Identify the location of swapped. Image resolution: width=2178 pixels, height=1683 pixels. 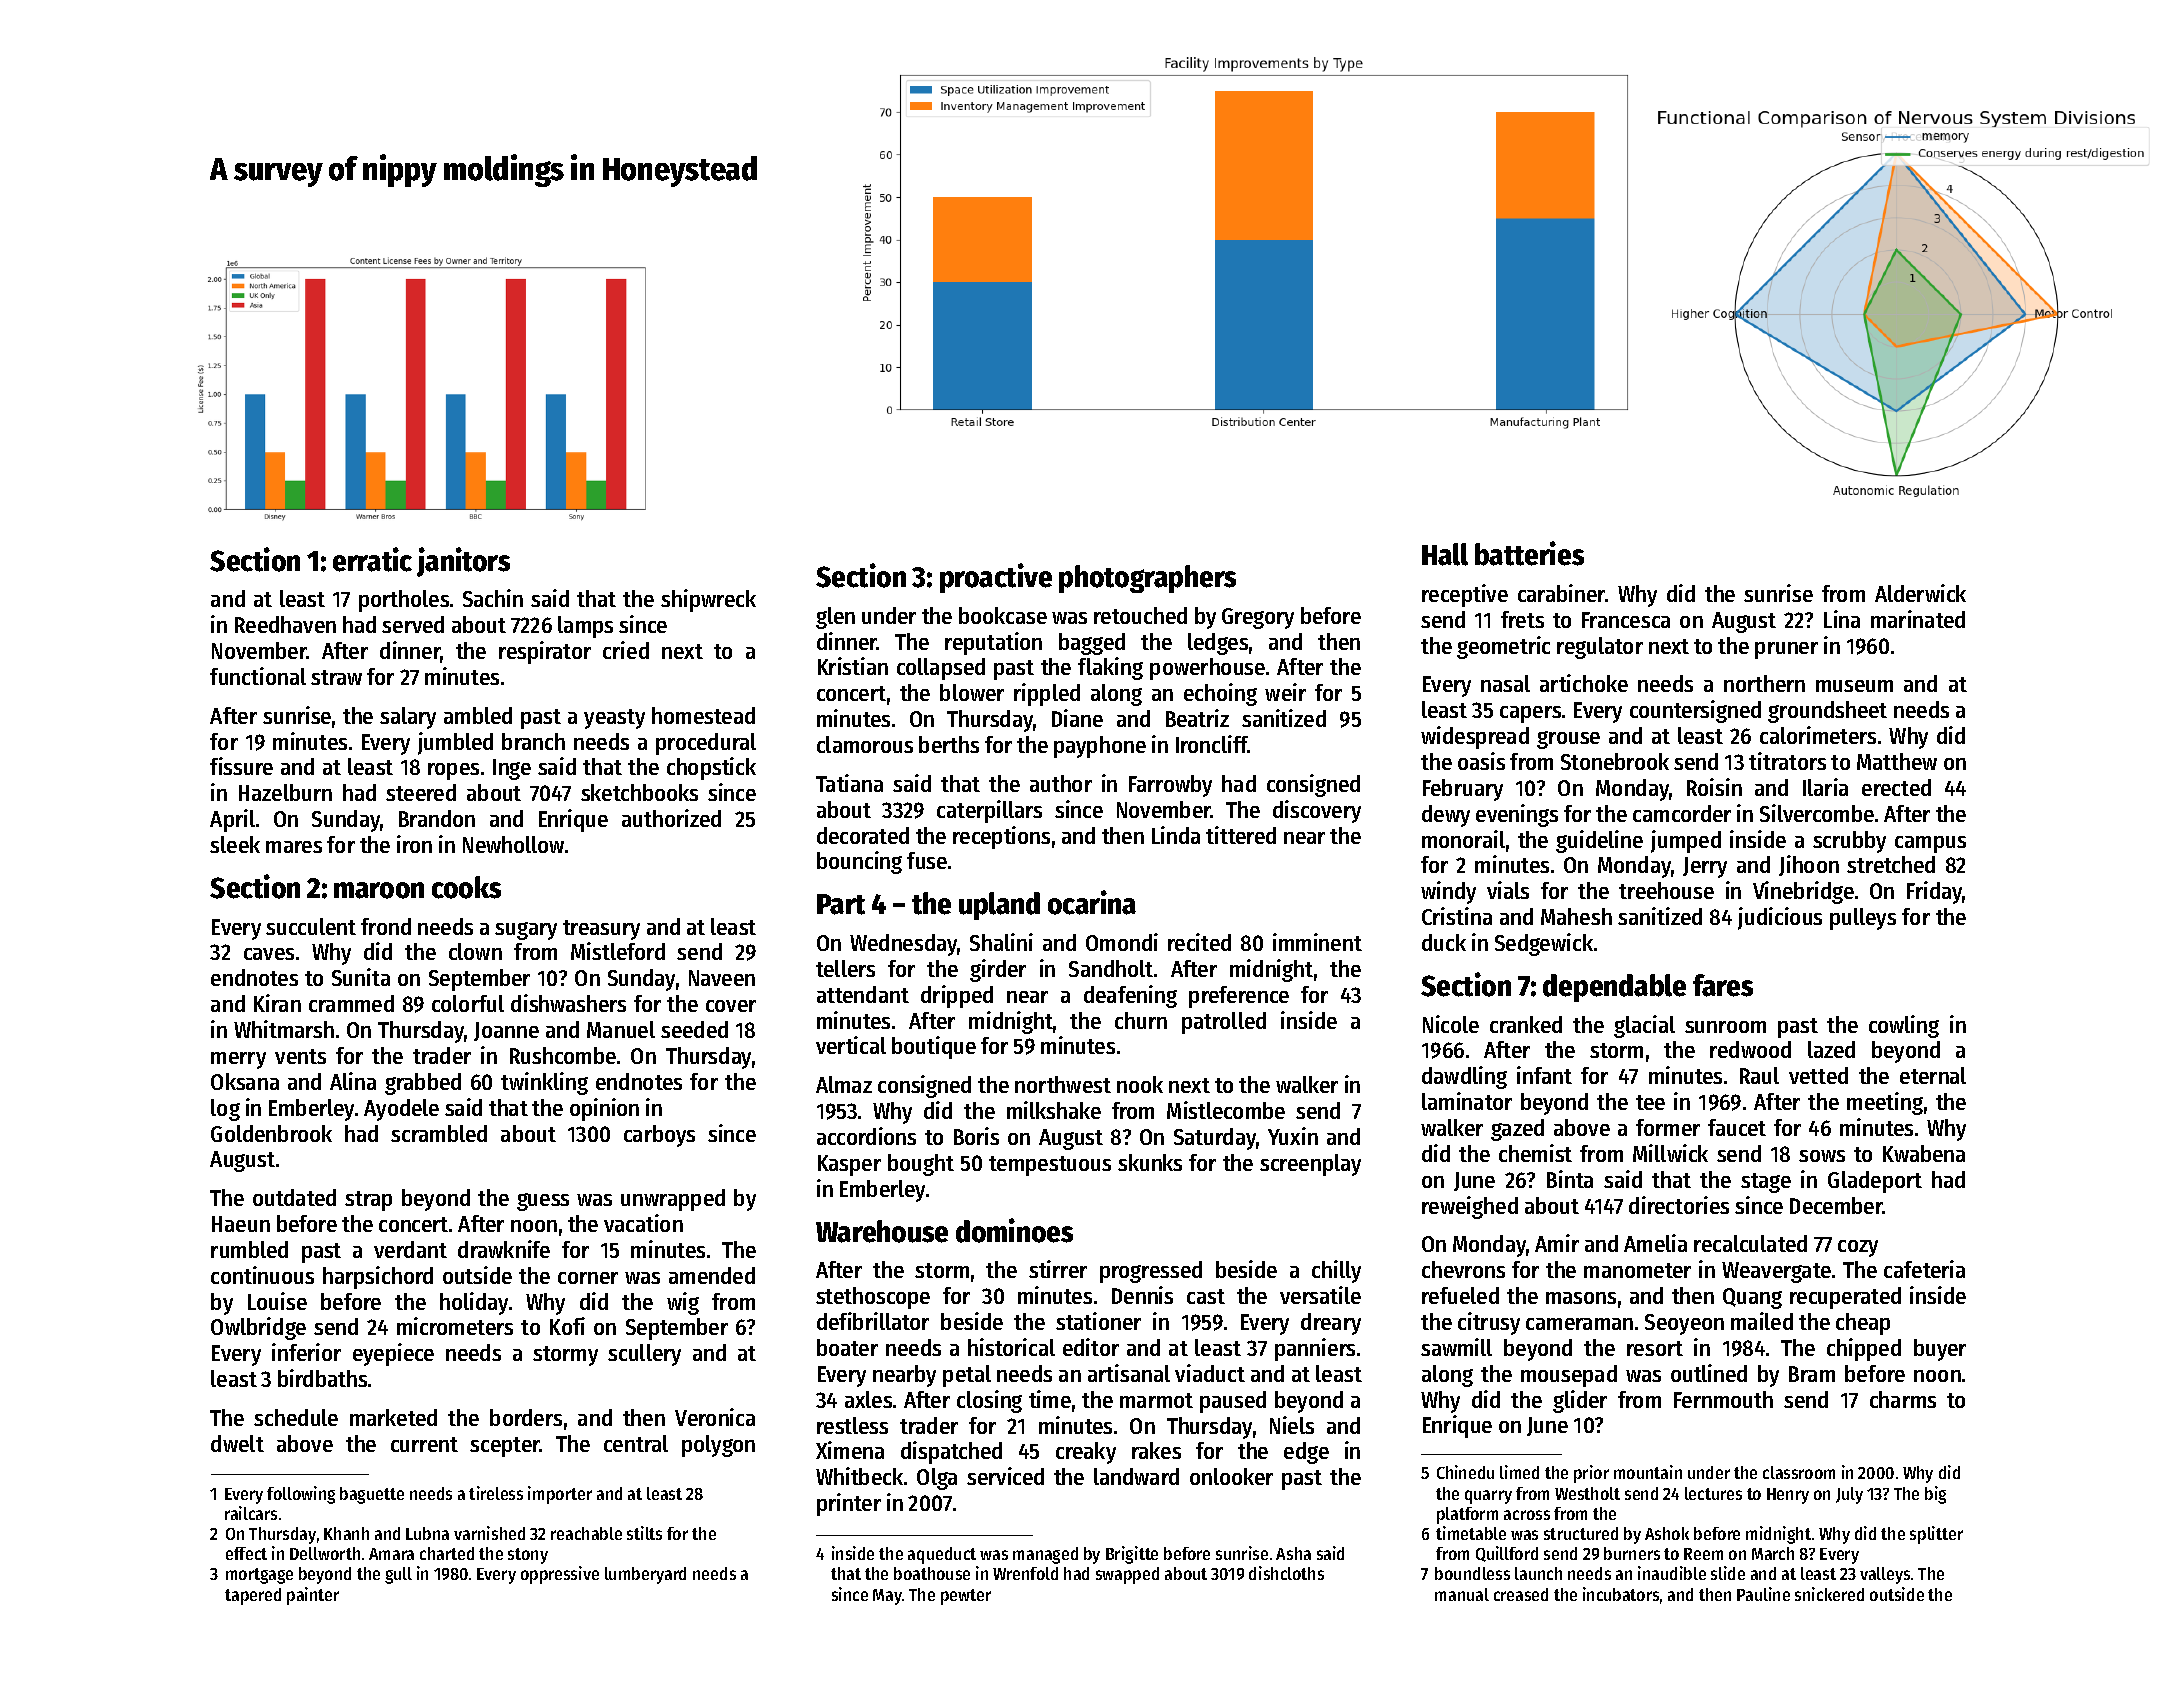
(1127, 1575).
